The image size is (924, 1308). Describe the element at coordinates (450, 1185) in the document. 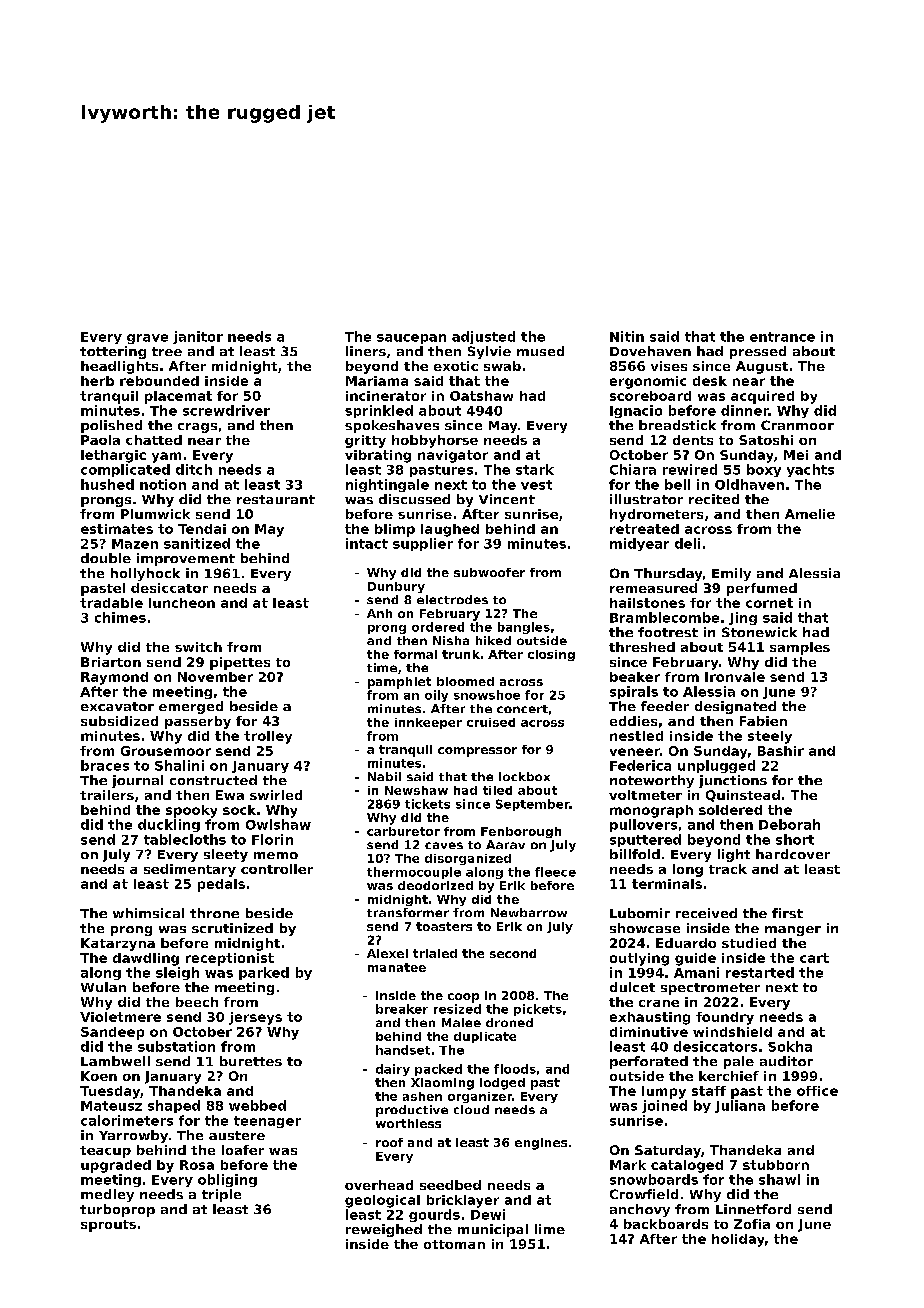

I see `seedbed` at that location.
